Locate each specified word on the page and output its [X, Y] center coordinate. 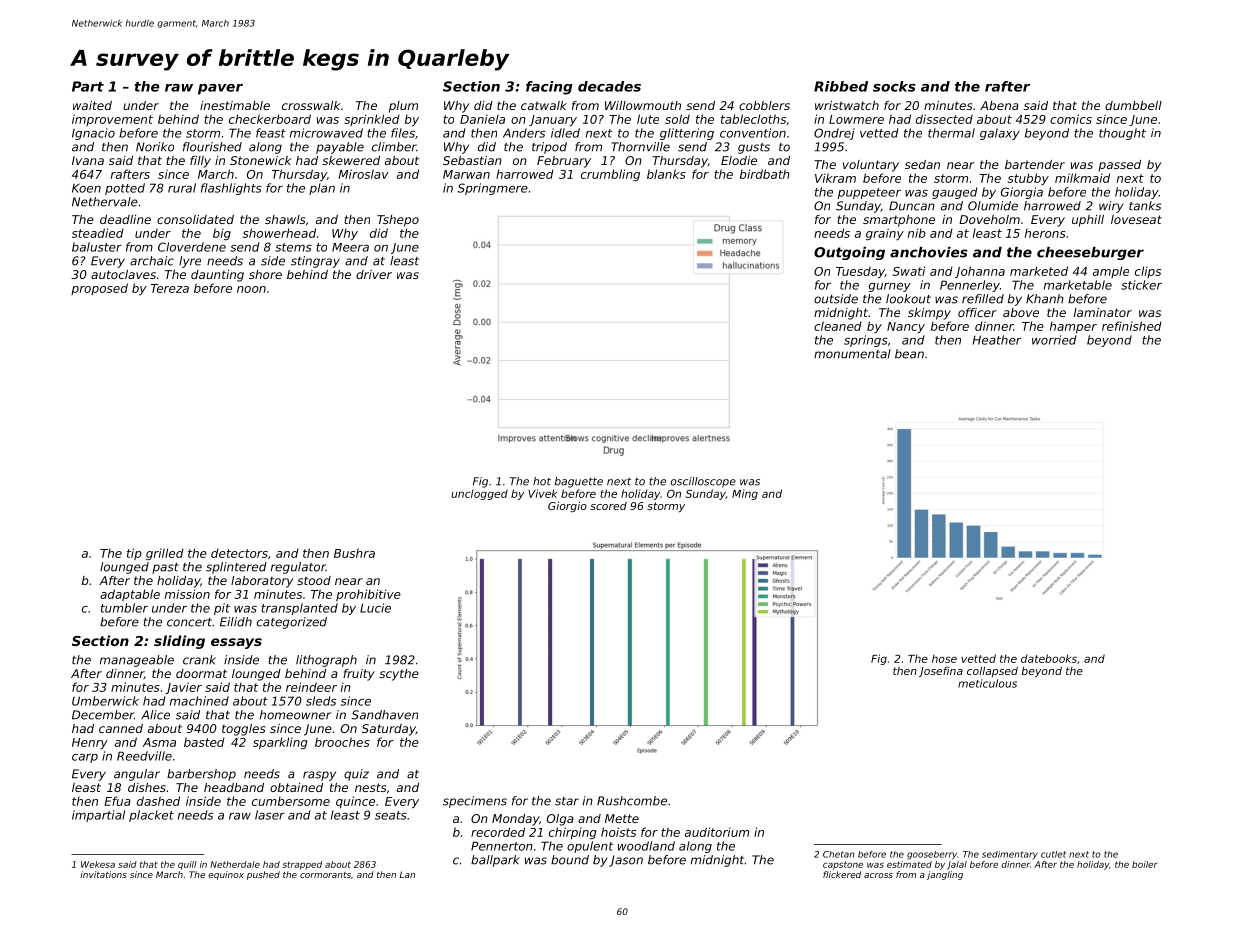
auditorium [717, 832]
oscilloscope [703, 482]
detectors [239, 553]
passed [1119, 166]
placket [151, 816]
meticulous [987, 683]
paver [220, 89]
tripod [549, 148]
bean [909, 354]
